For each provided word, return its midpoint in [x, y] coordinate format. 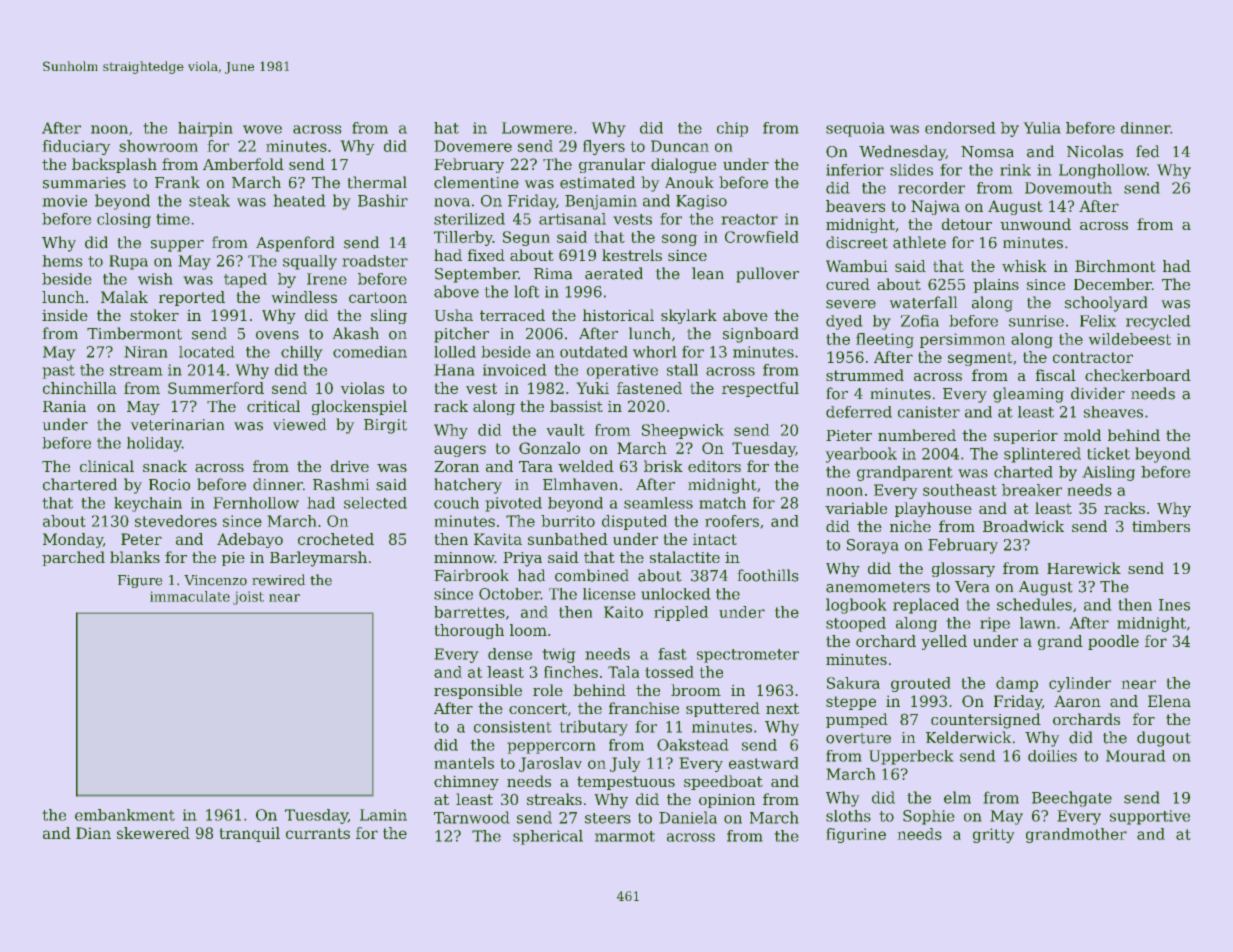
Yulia [1042, 128]
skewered [153, 833]
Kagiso [701, 202]
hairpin [205, 129]
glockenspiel [359, 407]
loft [527, 291]
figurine [856, 835]
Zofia [920, 321]
